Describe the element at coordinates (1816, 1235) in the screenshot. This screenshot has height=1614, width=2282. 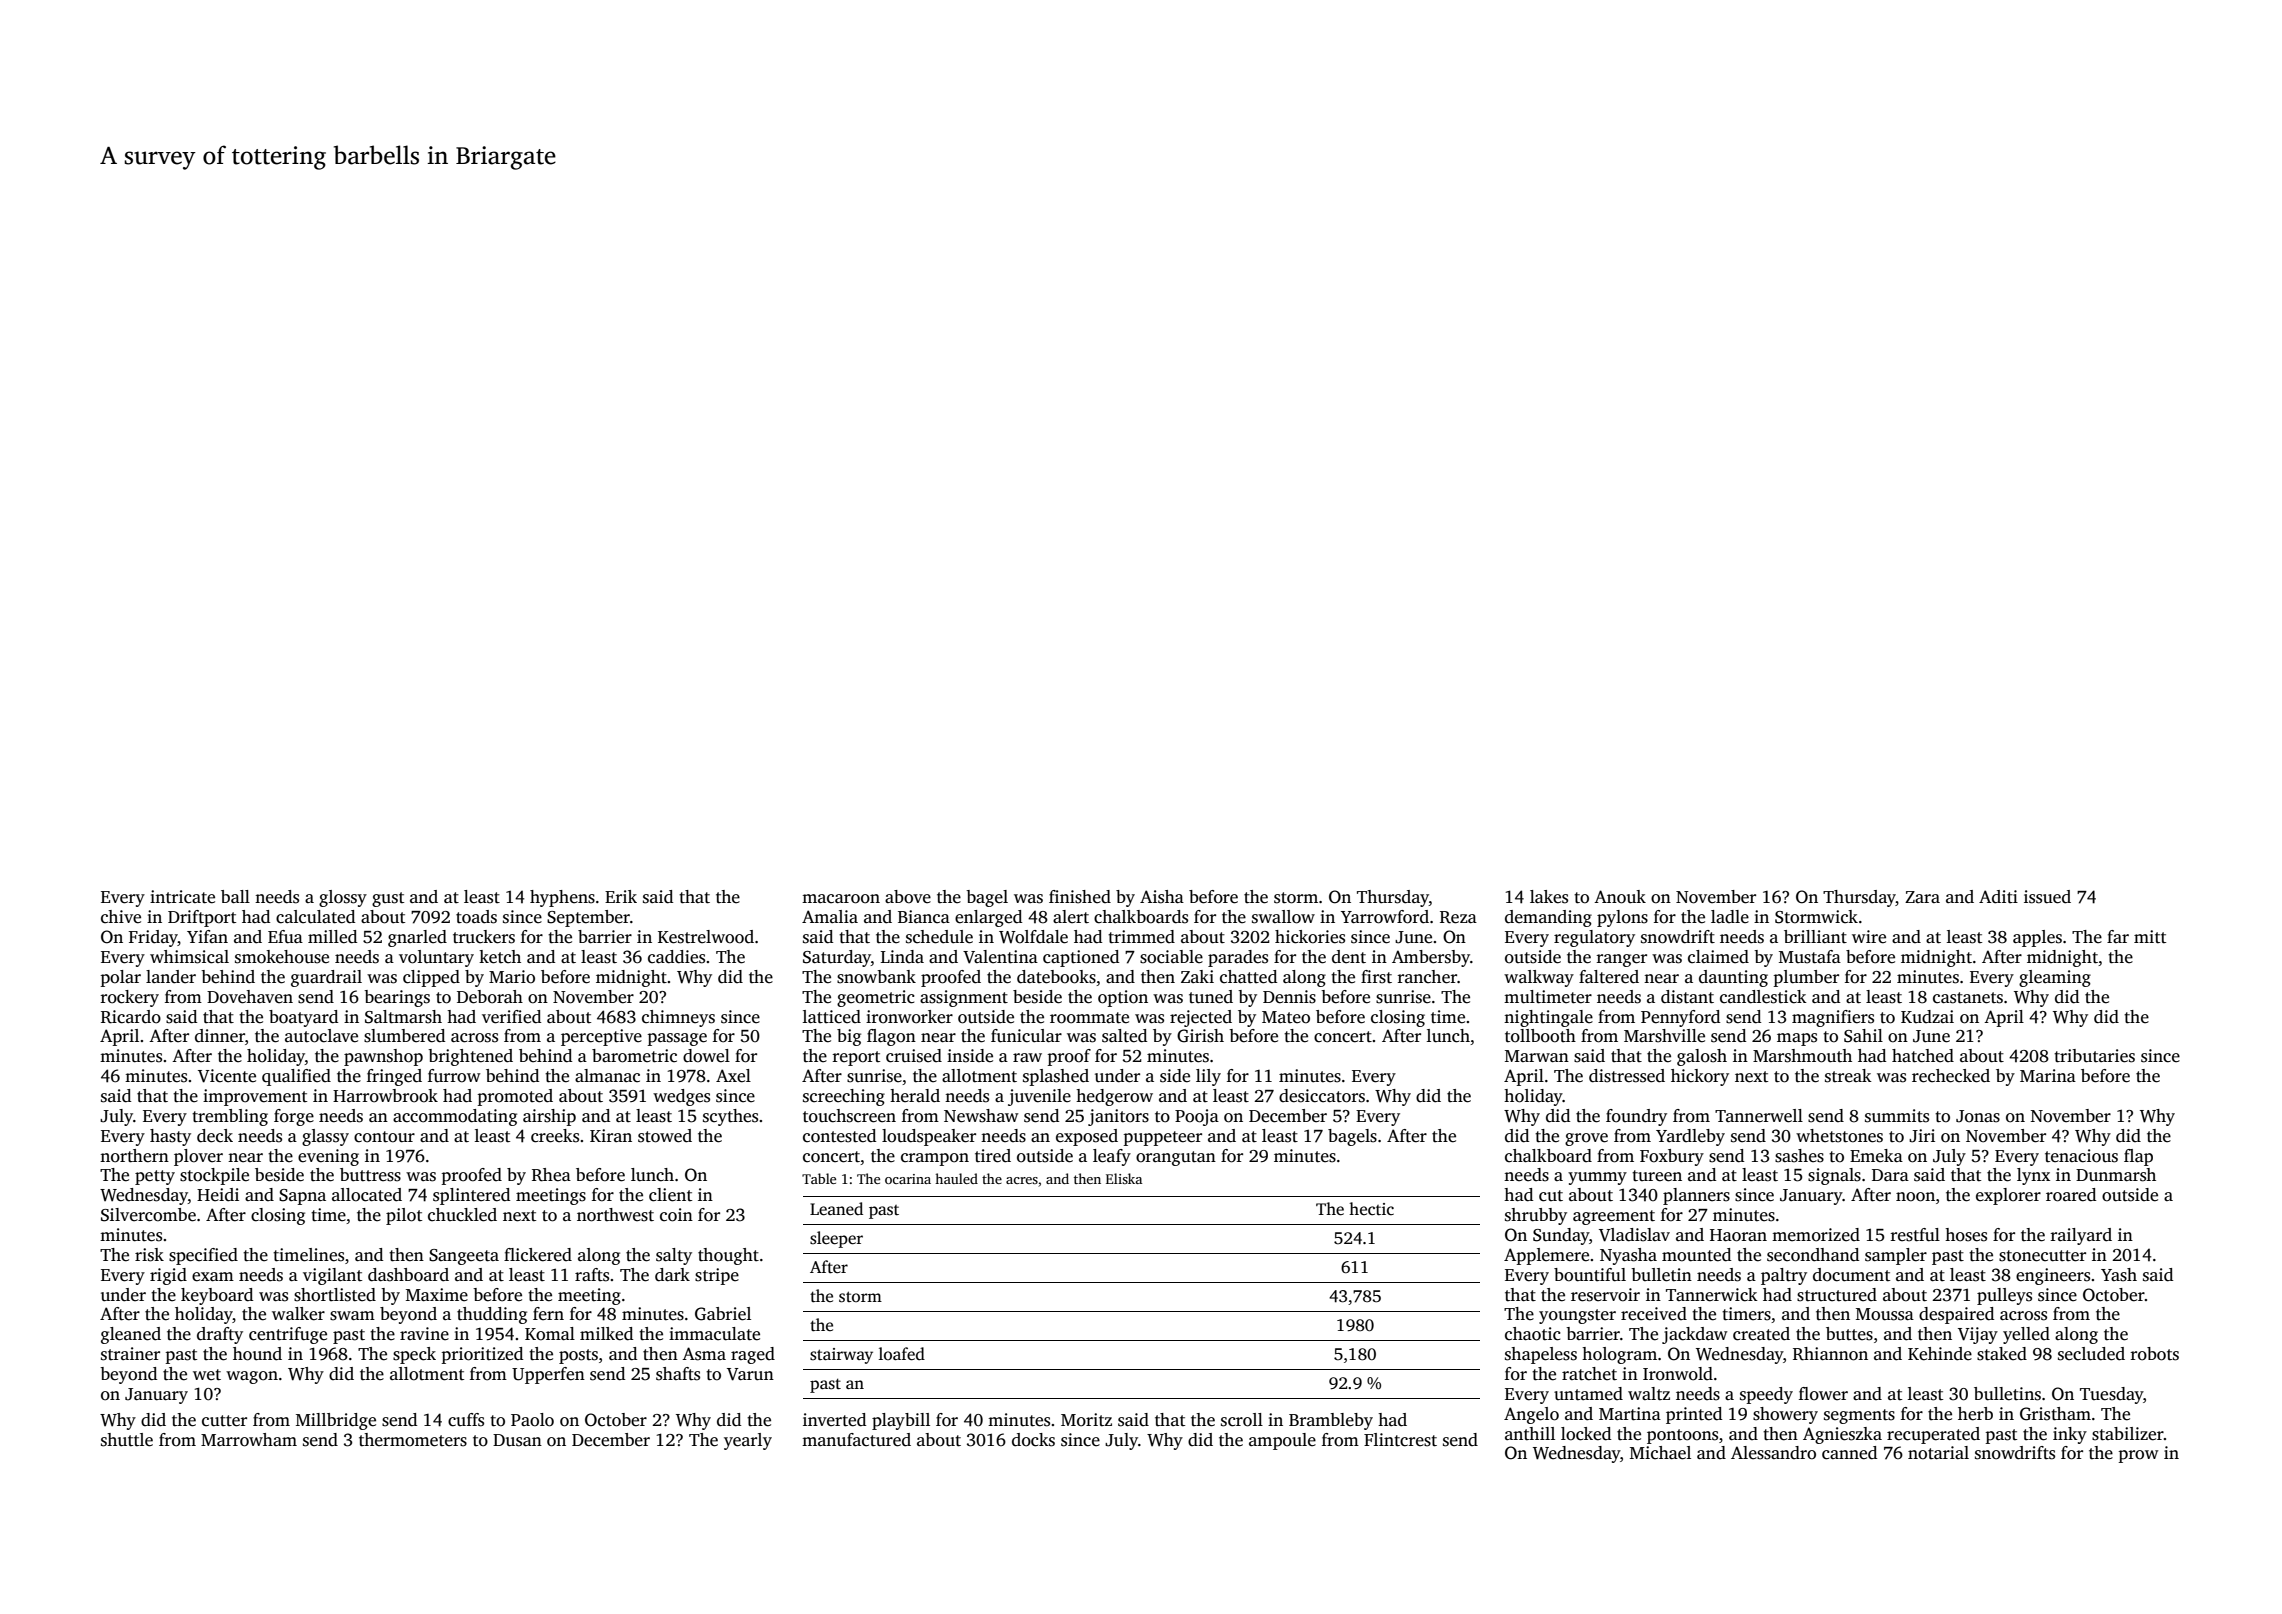
I see `memorized` at that location.
